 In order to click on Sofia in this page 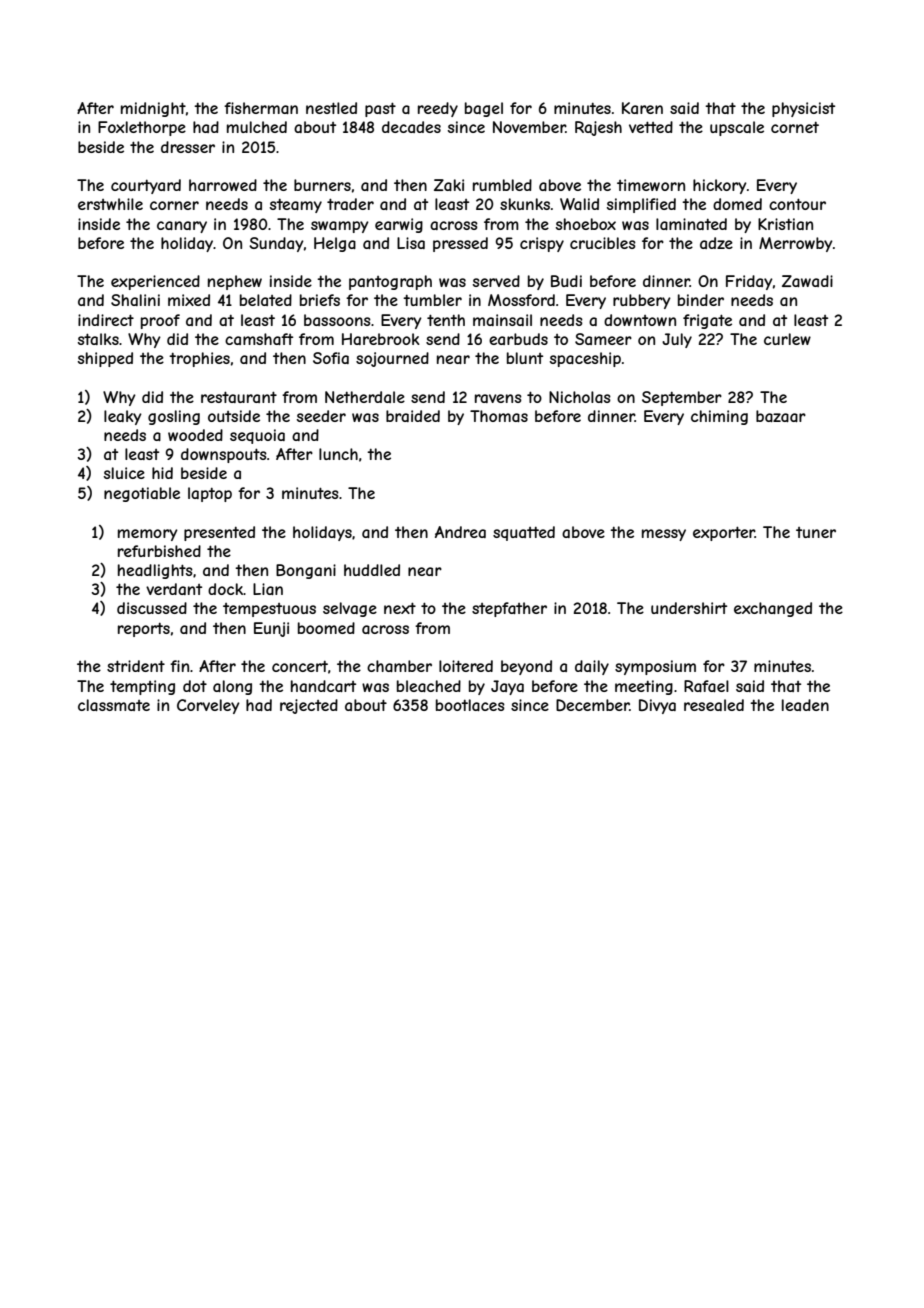, I will do `click(331, 358)`.
